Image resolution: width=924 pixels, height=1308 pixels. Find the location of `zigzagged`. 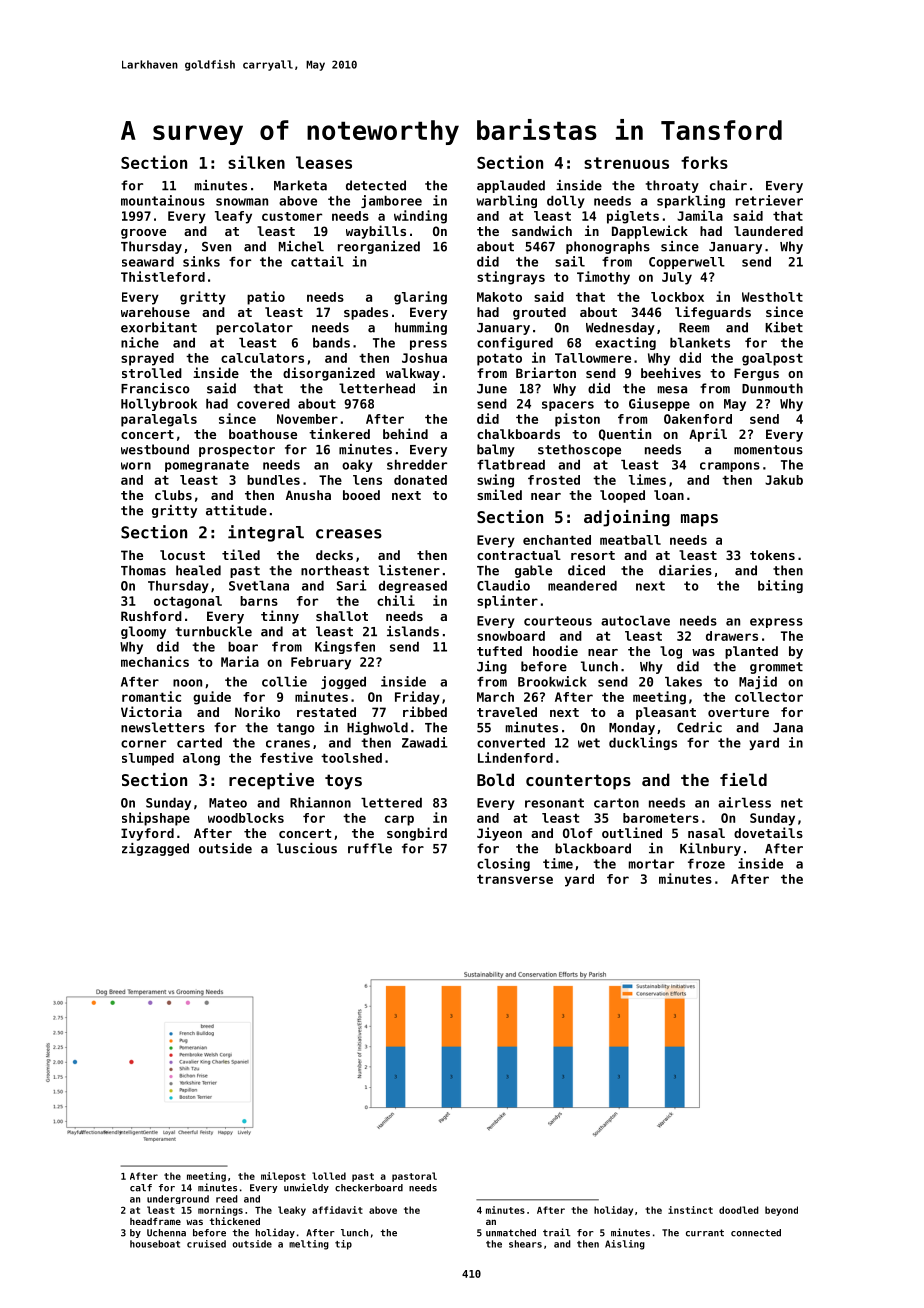

zigzagged is located at coordinates (155, 849).
